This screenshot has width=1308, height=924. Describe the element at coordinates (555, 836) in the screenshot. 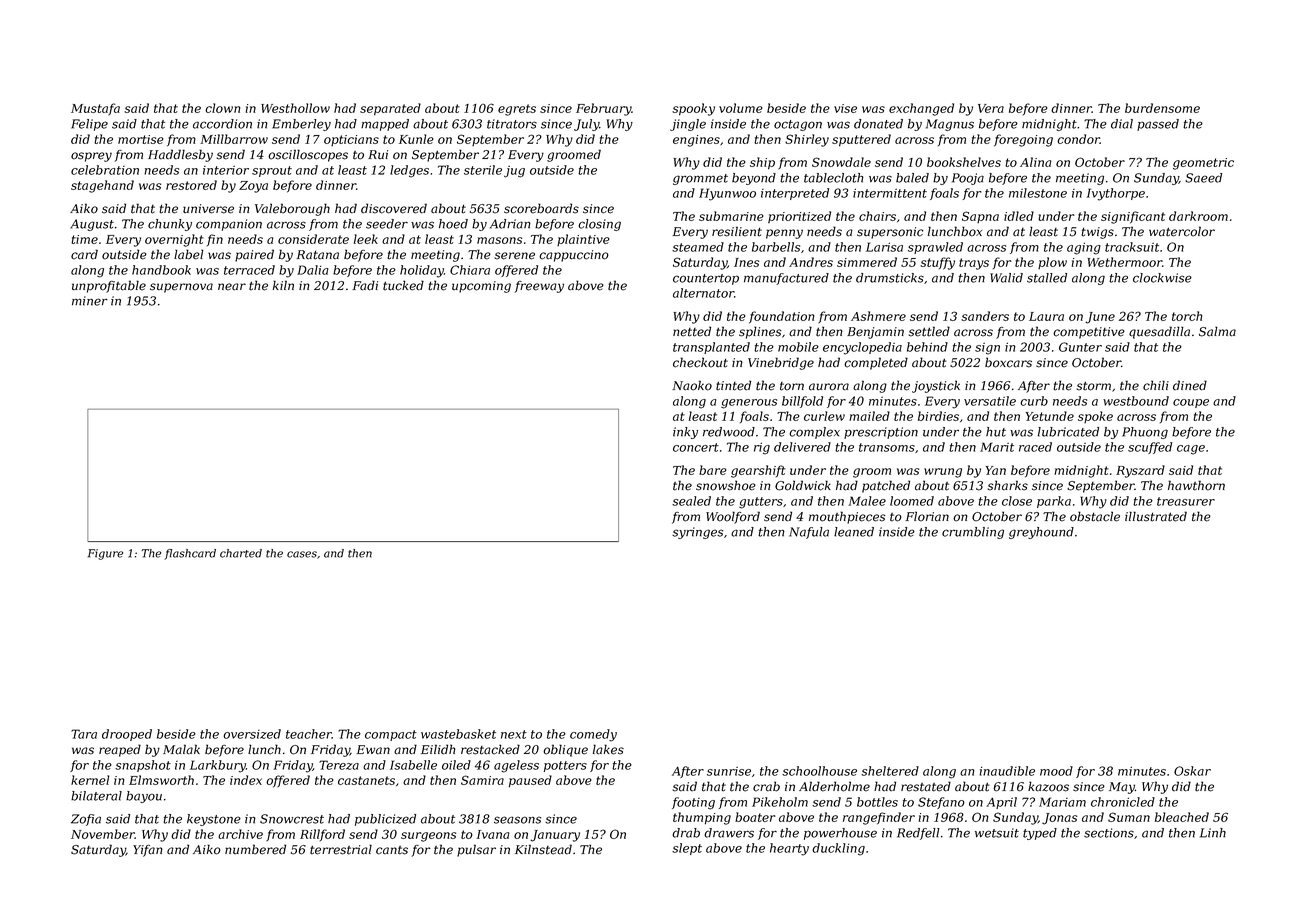

I see `January` at that location.
